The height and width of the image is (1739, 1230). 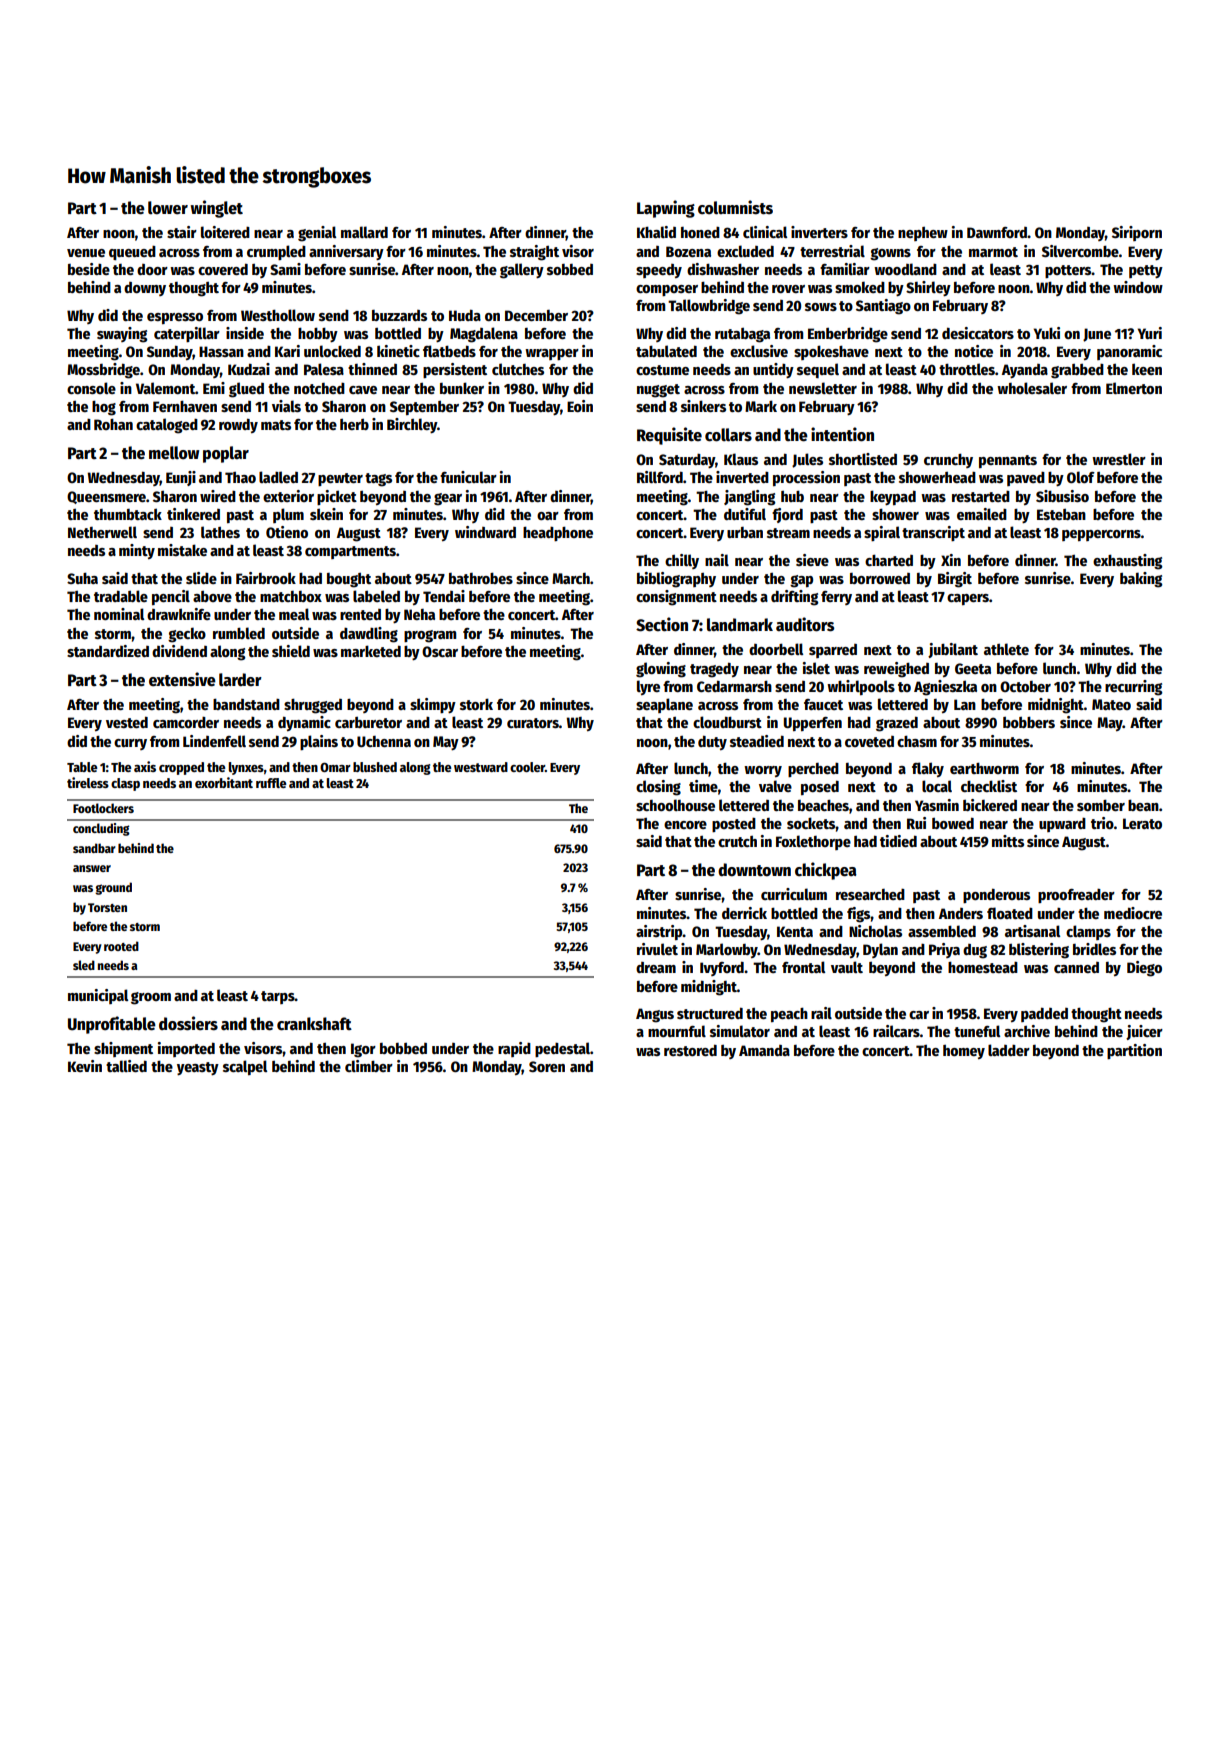 I want to click on caterpillar, so click(x=187, y=334).
